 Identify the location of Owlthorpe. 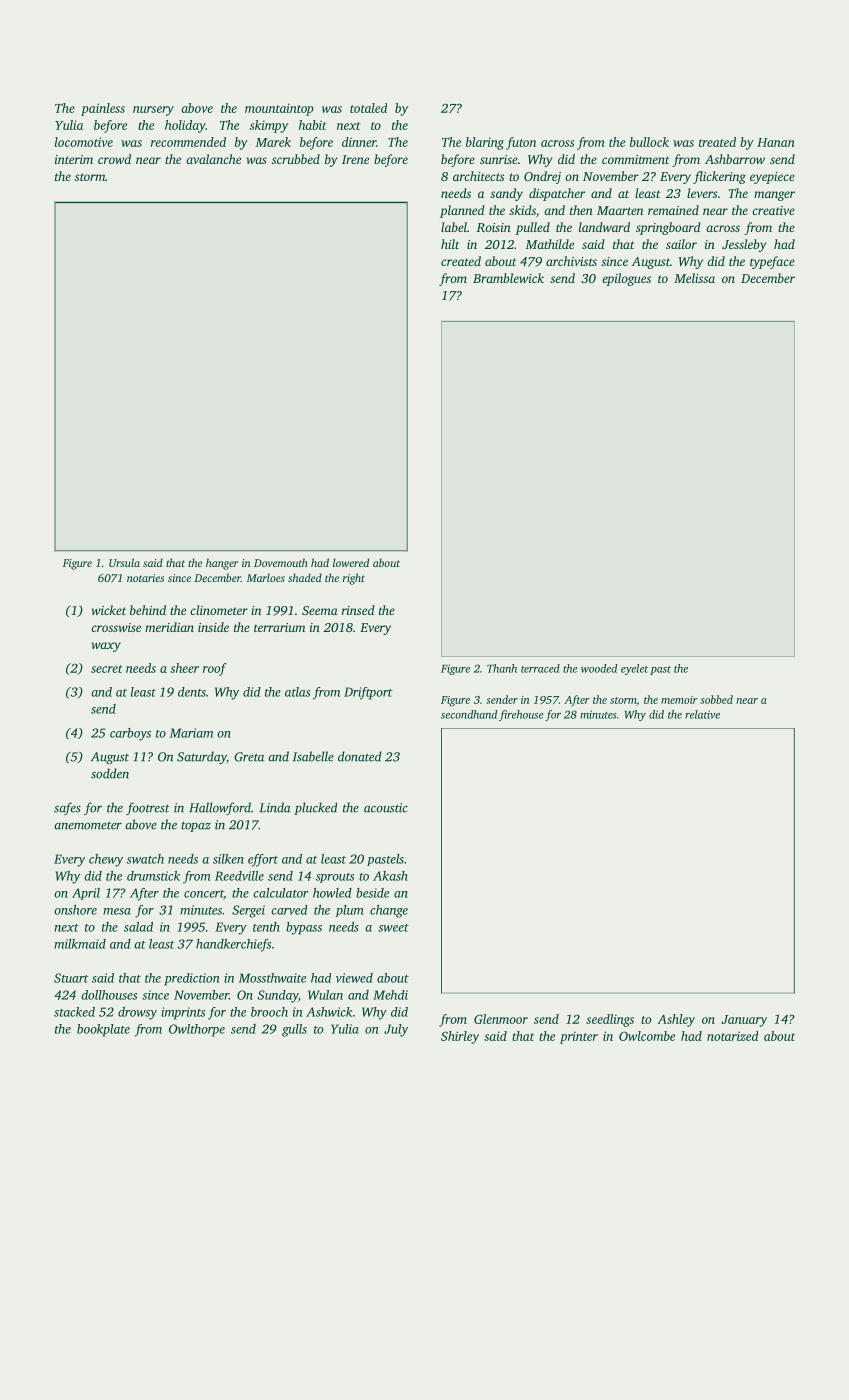
(197, 1030).
